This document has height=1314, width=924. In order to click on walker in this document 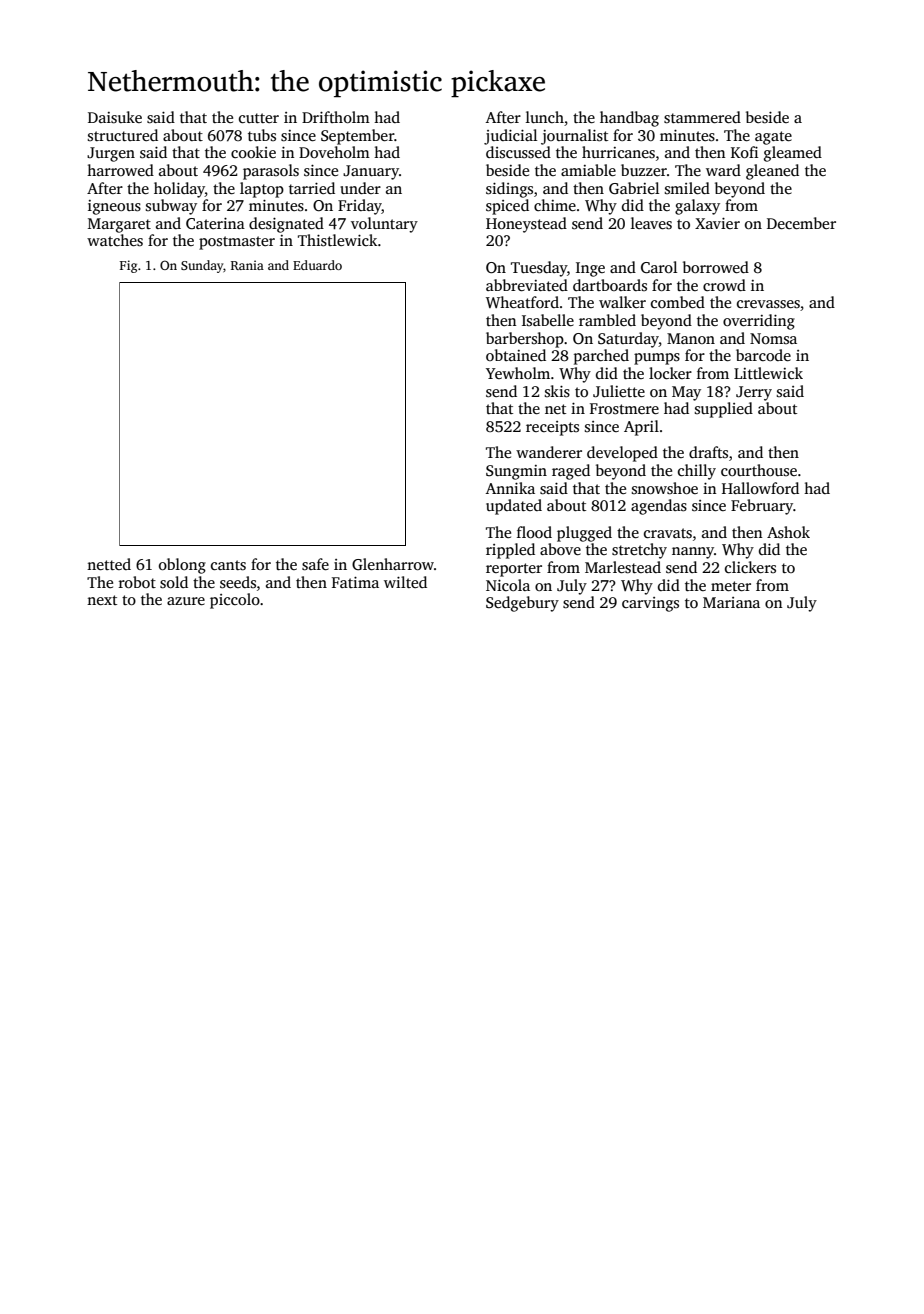, I will do `click(622, 302)`.
